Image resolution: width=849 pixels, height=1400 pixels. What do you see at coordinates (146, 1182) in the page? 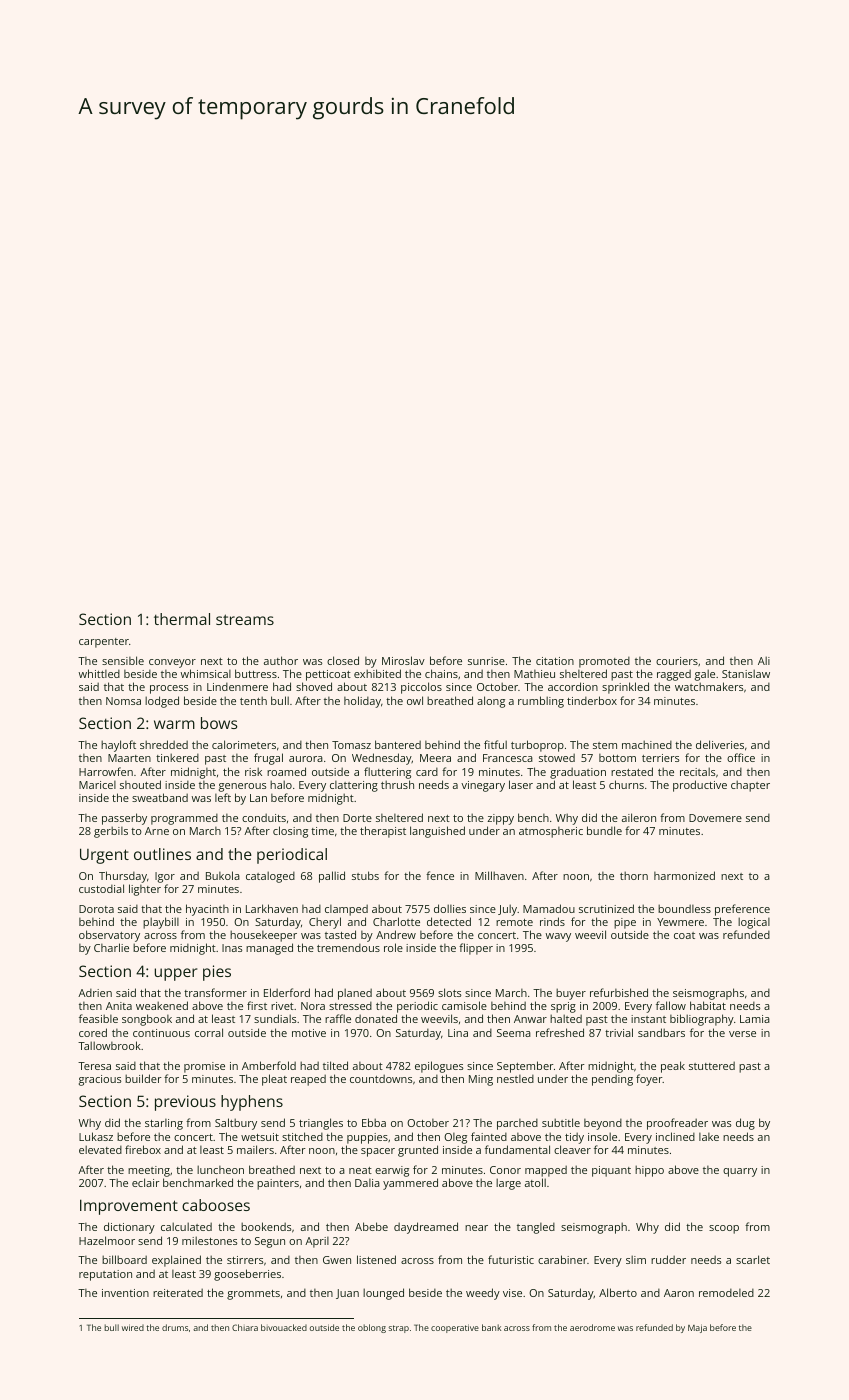
I see `eclair` at bounding box center [146, 1182].
